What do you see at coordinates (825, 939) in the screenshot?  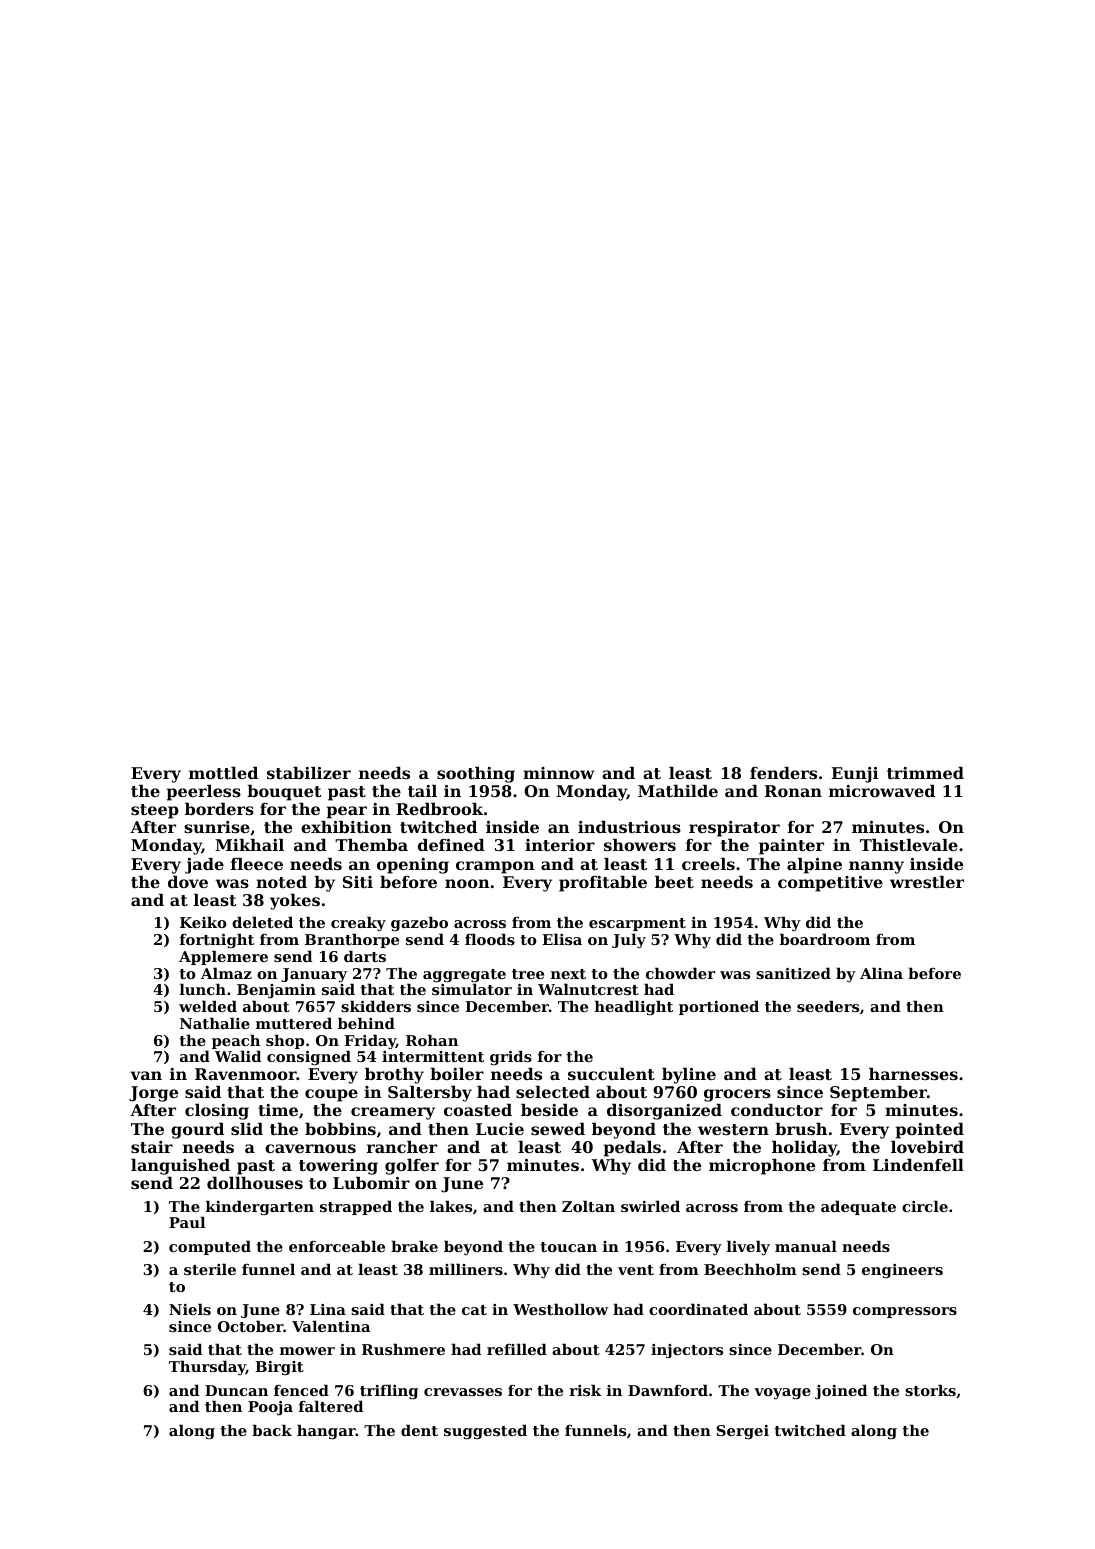 I see `boardroom` at bounding box center [825, 939].
